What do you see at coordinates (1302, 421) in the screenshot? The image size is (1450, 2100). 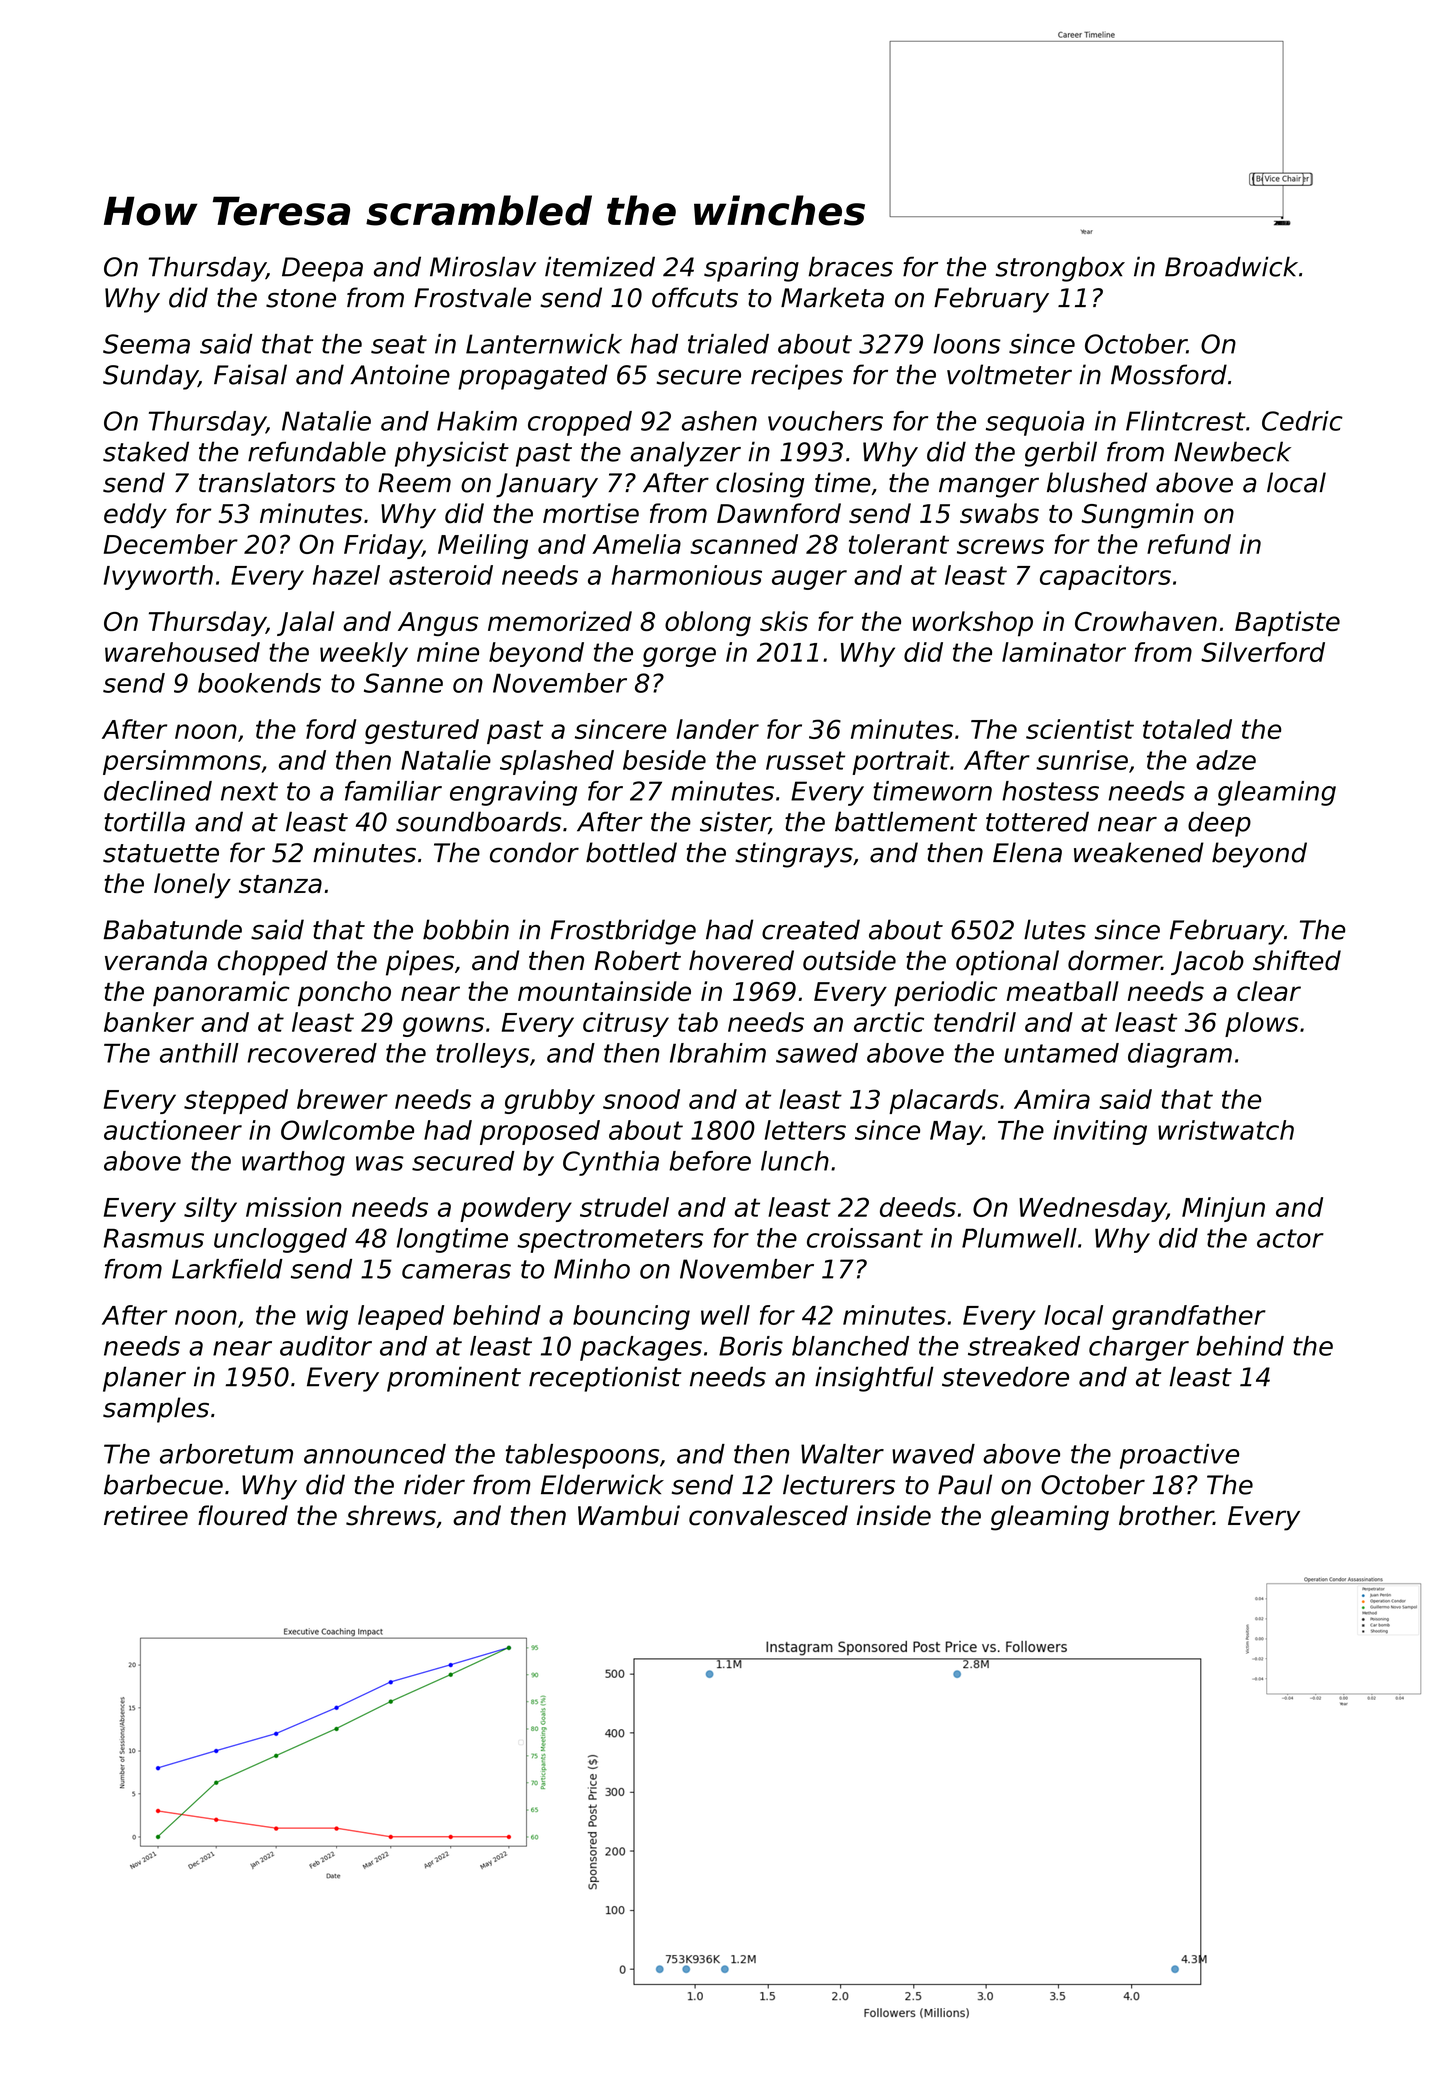 I see `Cedric` at bounding box center [1302, 421].
